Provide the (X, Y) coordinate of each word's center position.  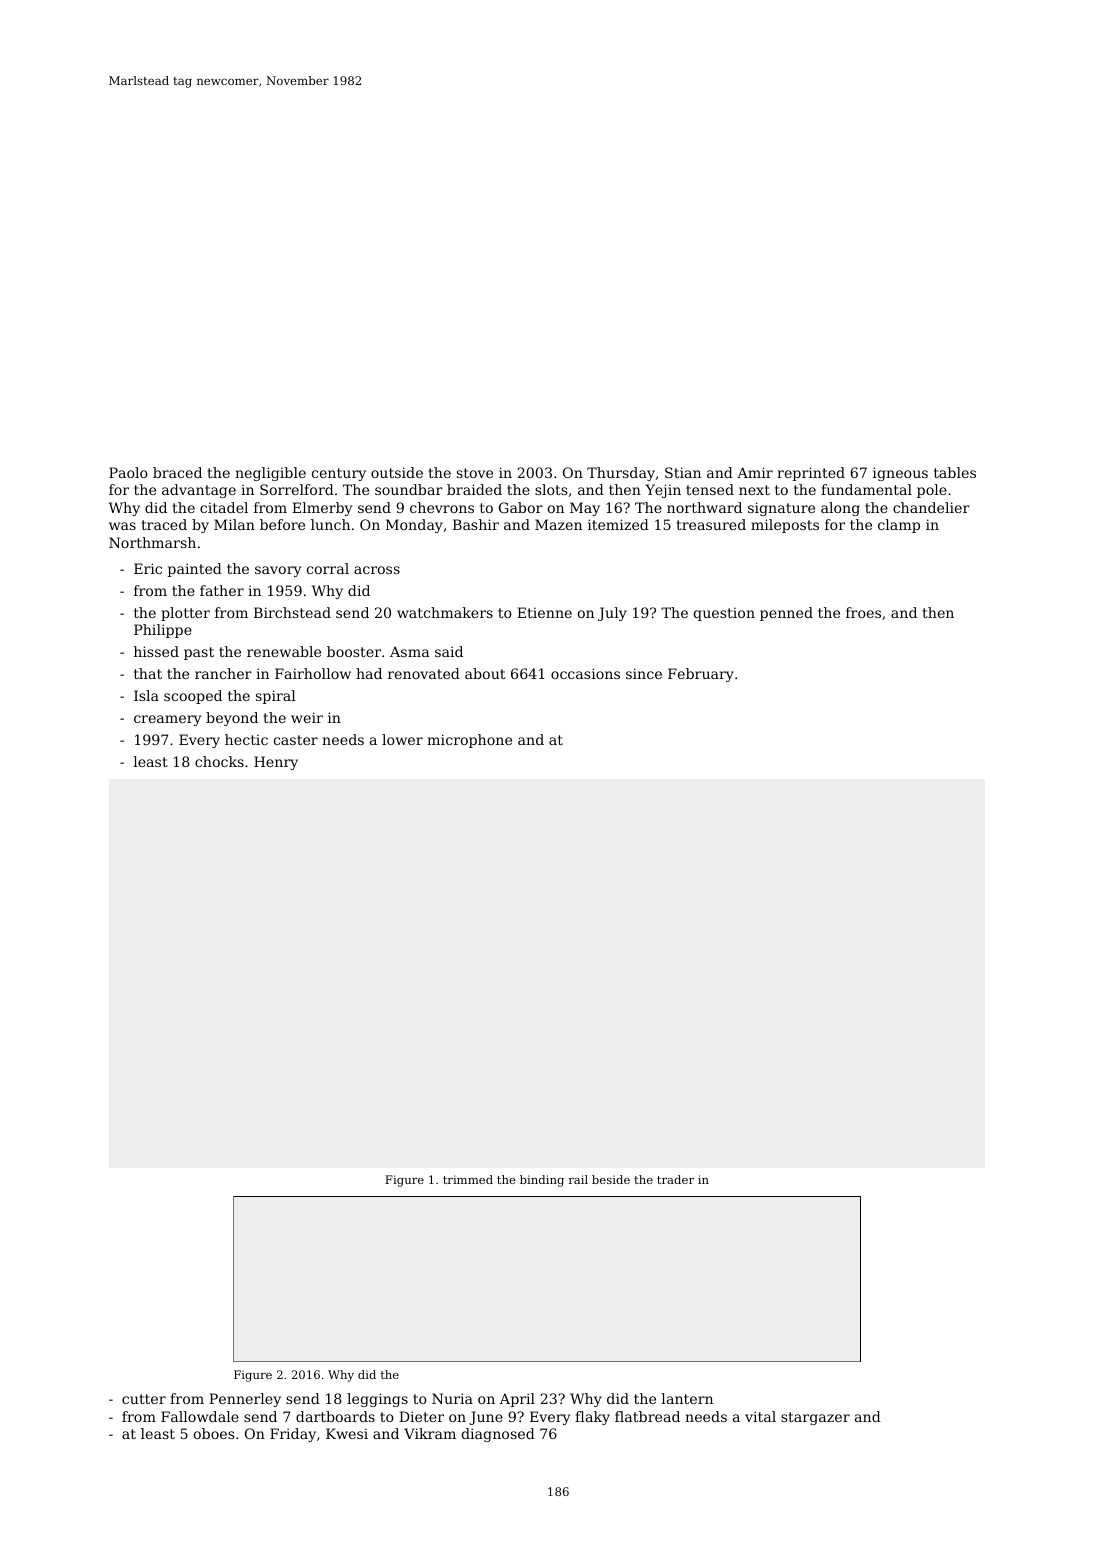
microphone (469, 741)
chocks (219, 761)
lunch (330, 524)
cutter (144, 1399)
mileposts (785, 526)
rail (578, 1179)
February (701, 675)
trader (675, 1179)
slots (551, 489)
